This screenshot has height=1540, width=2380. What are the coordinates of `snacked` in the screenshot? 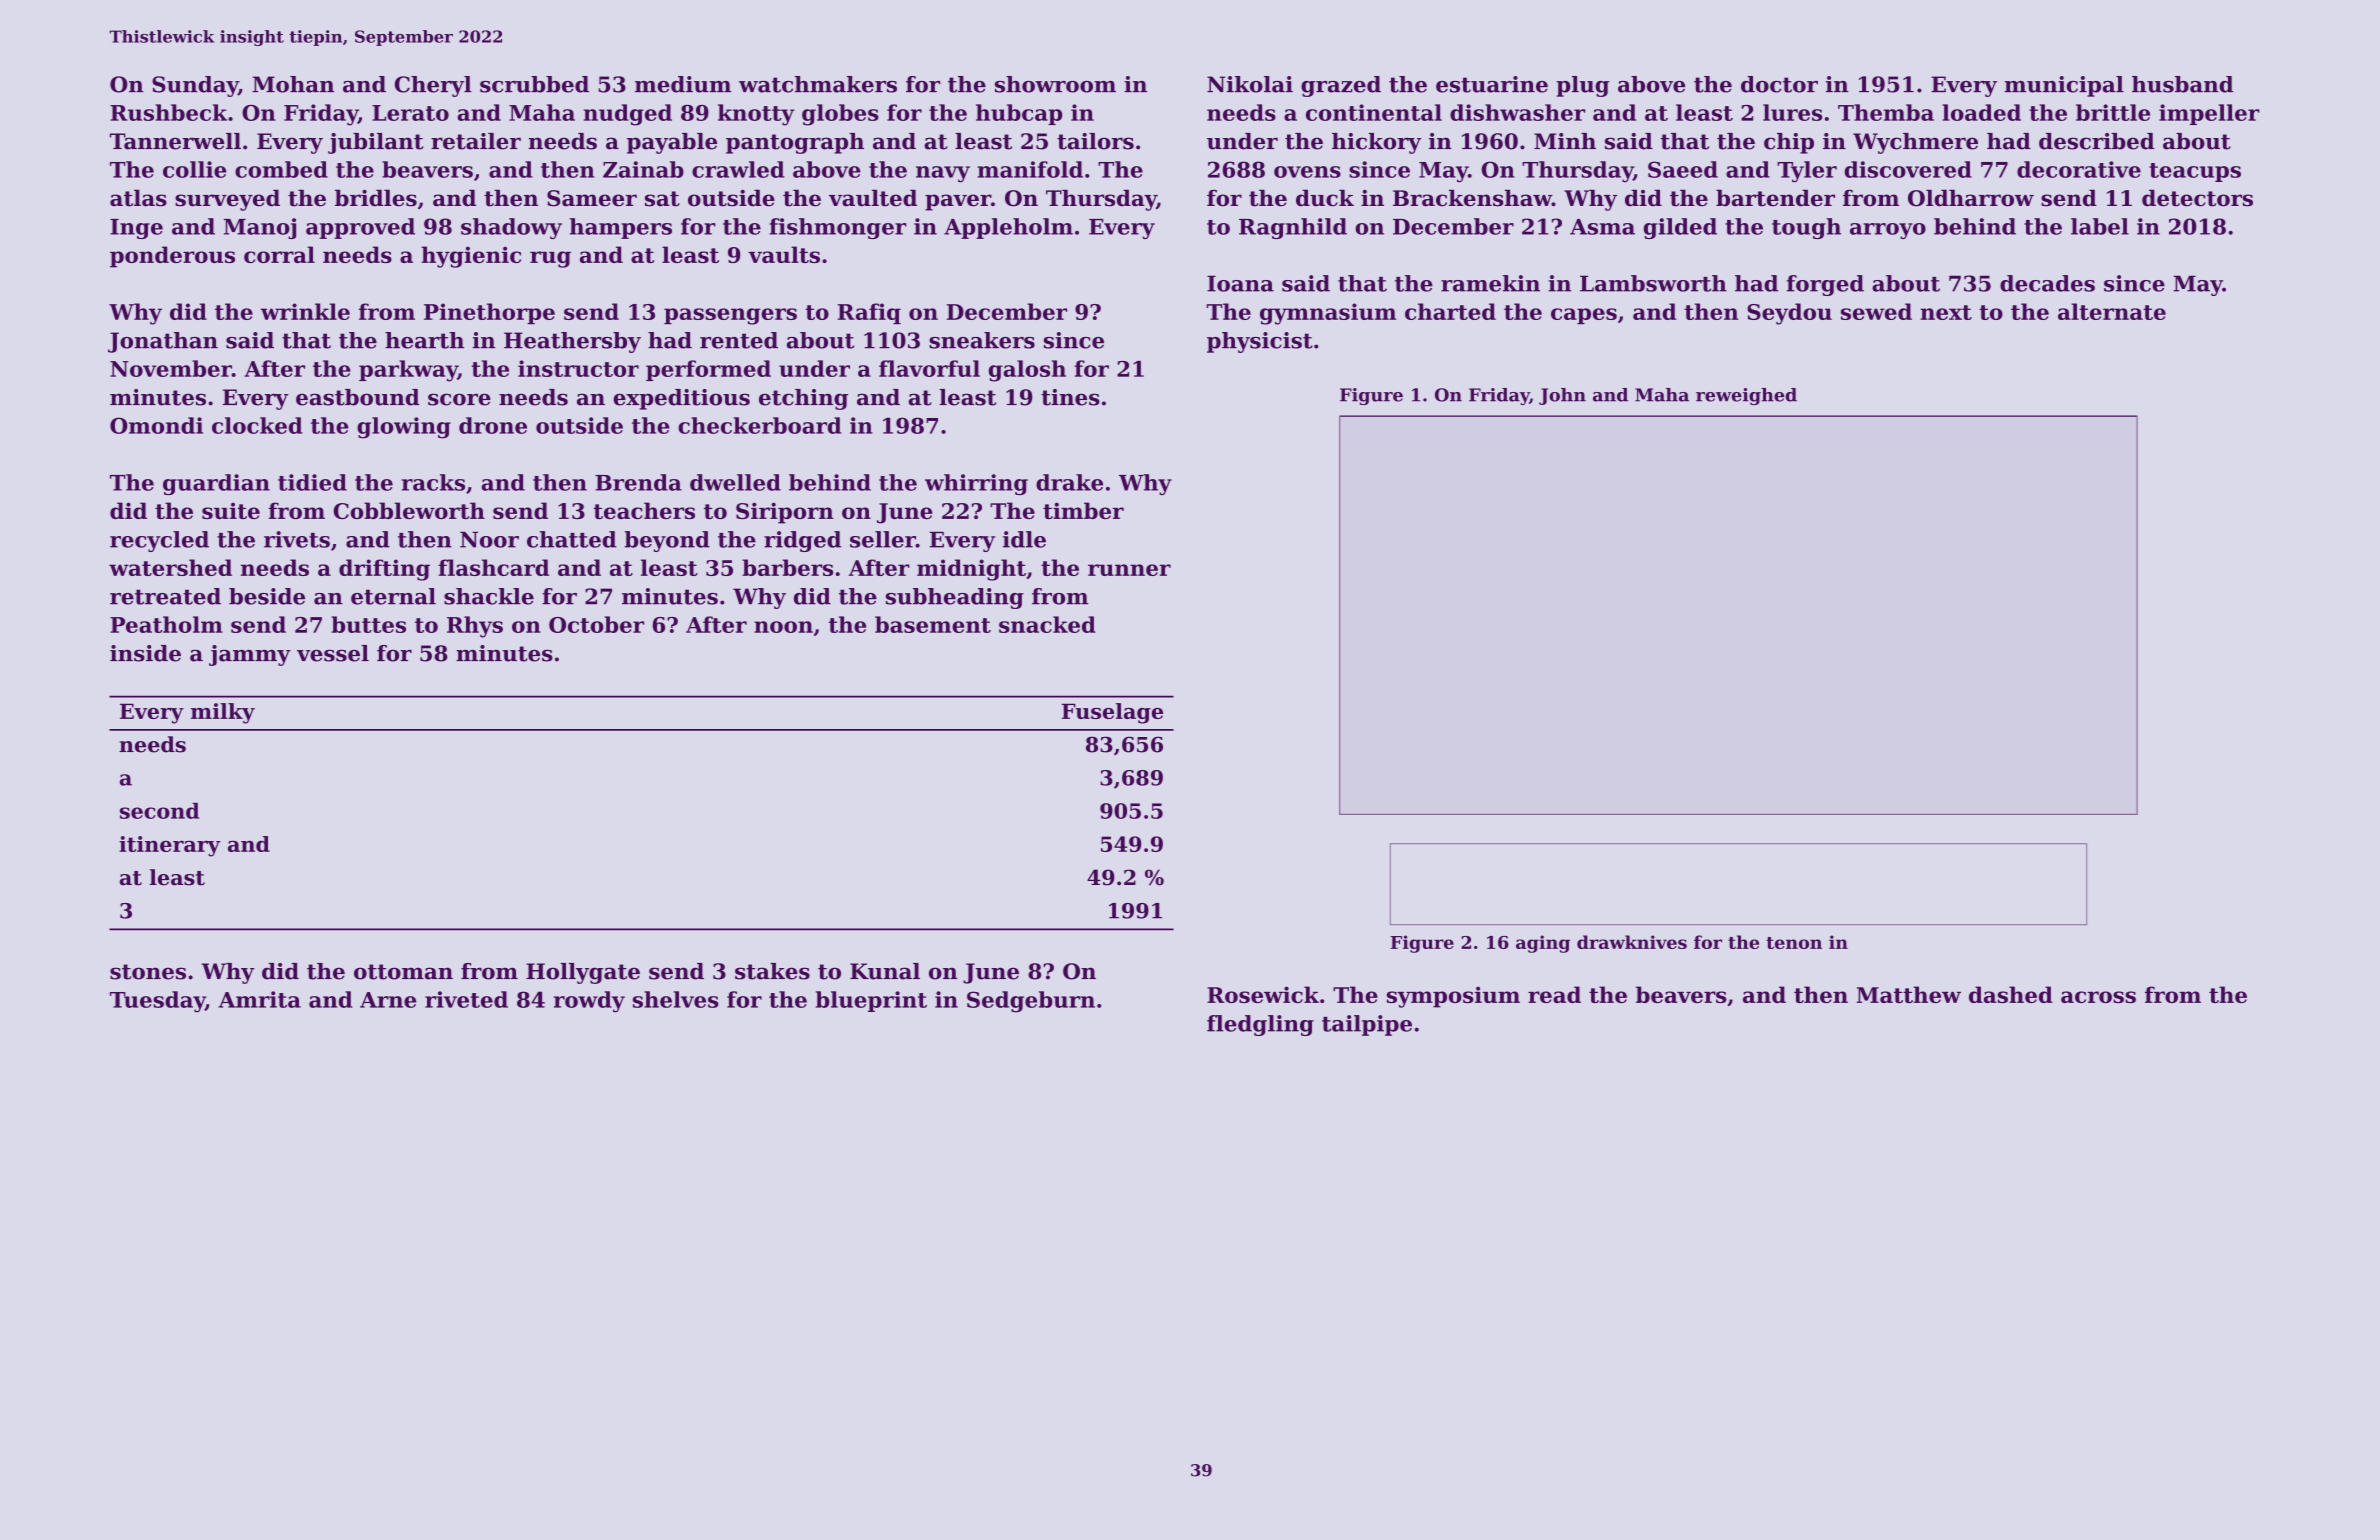 It's located at (1047, 624).
